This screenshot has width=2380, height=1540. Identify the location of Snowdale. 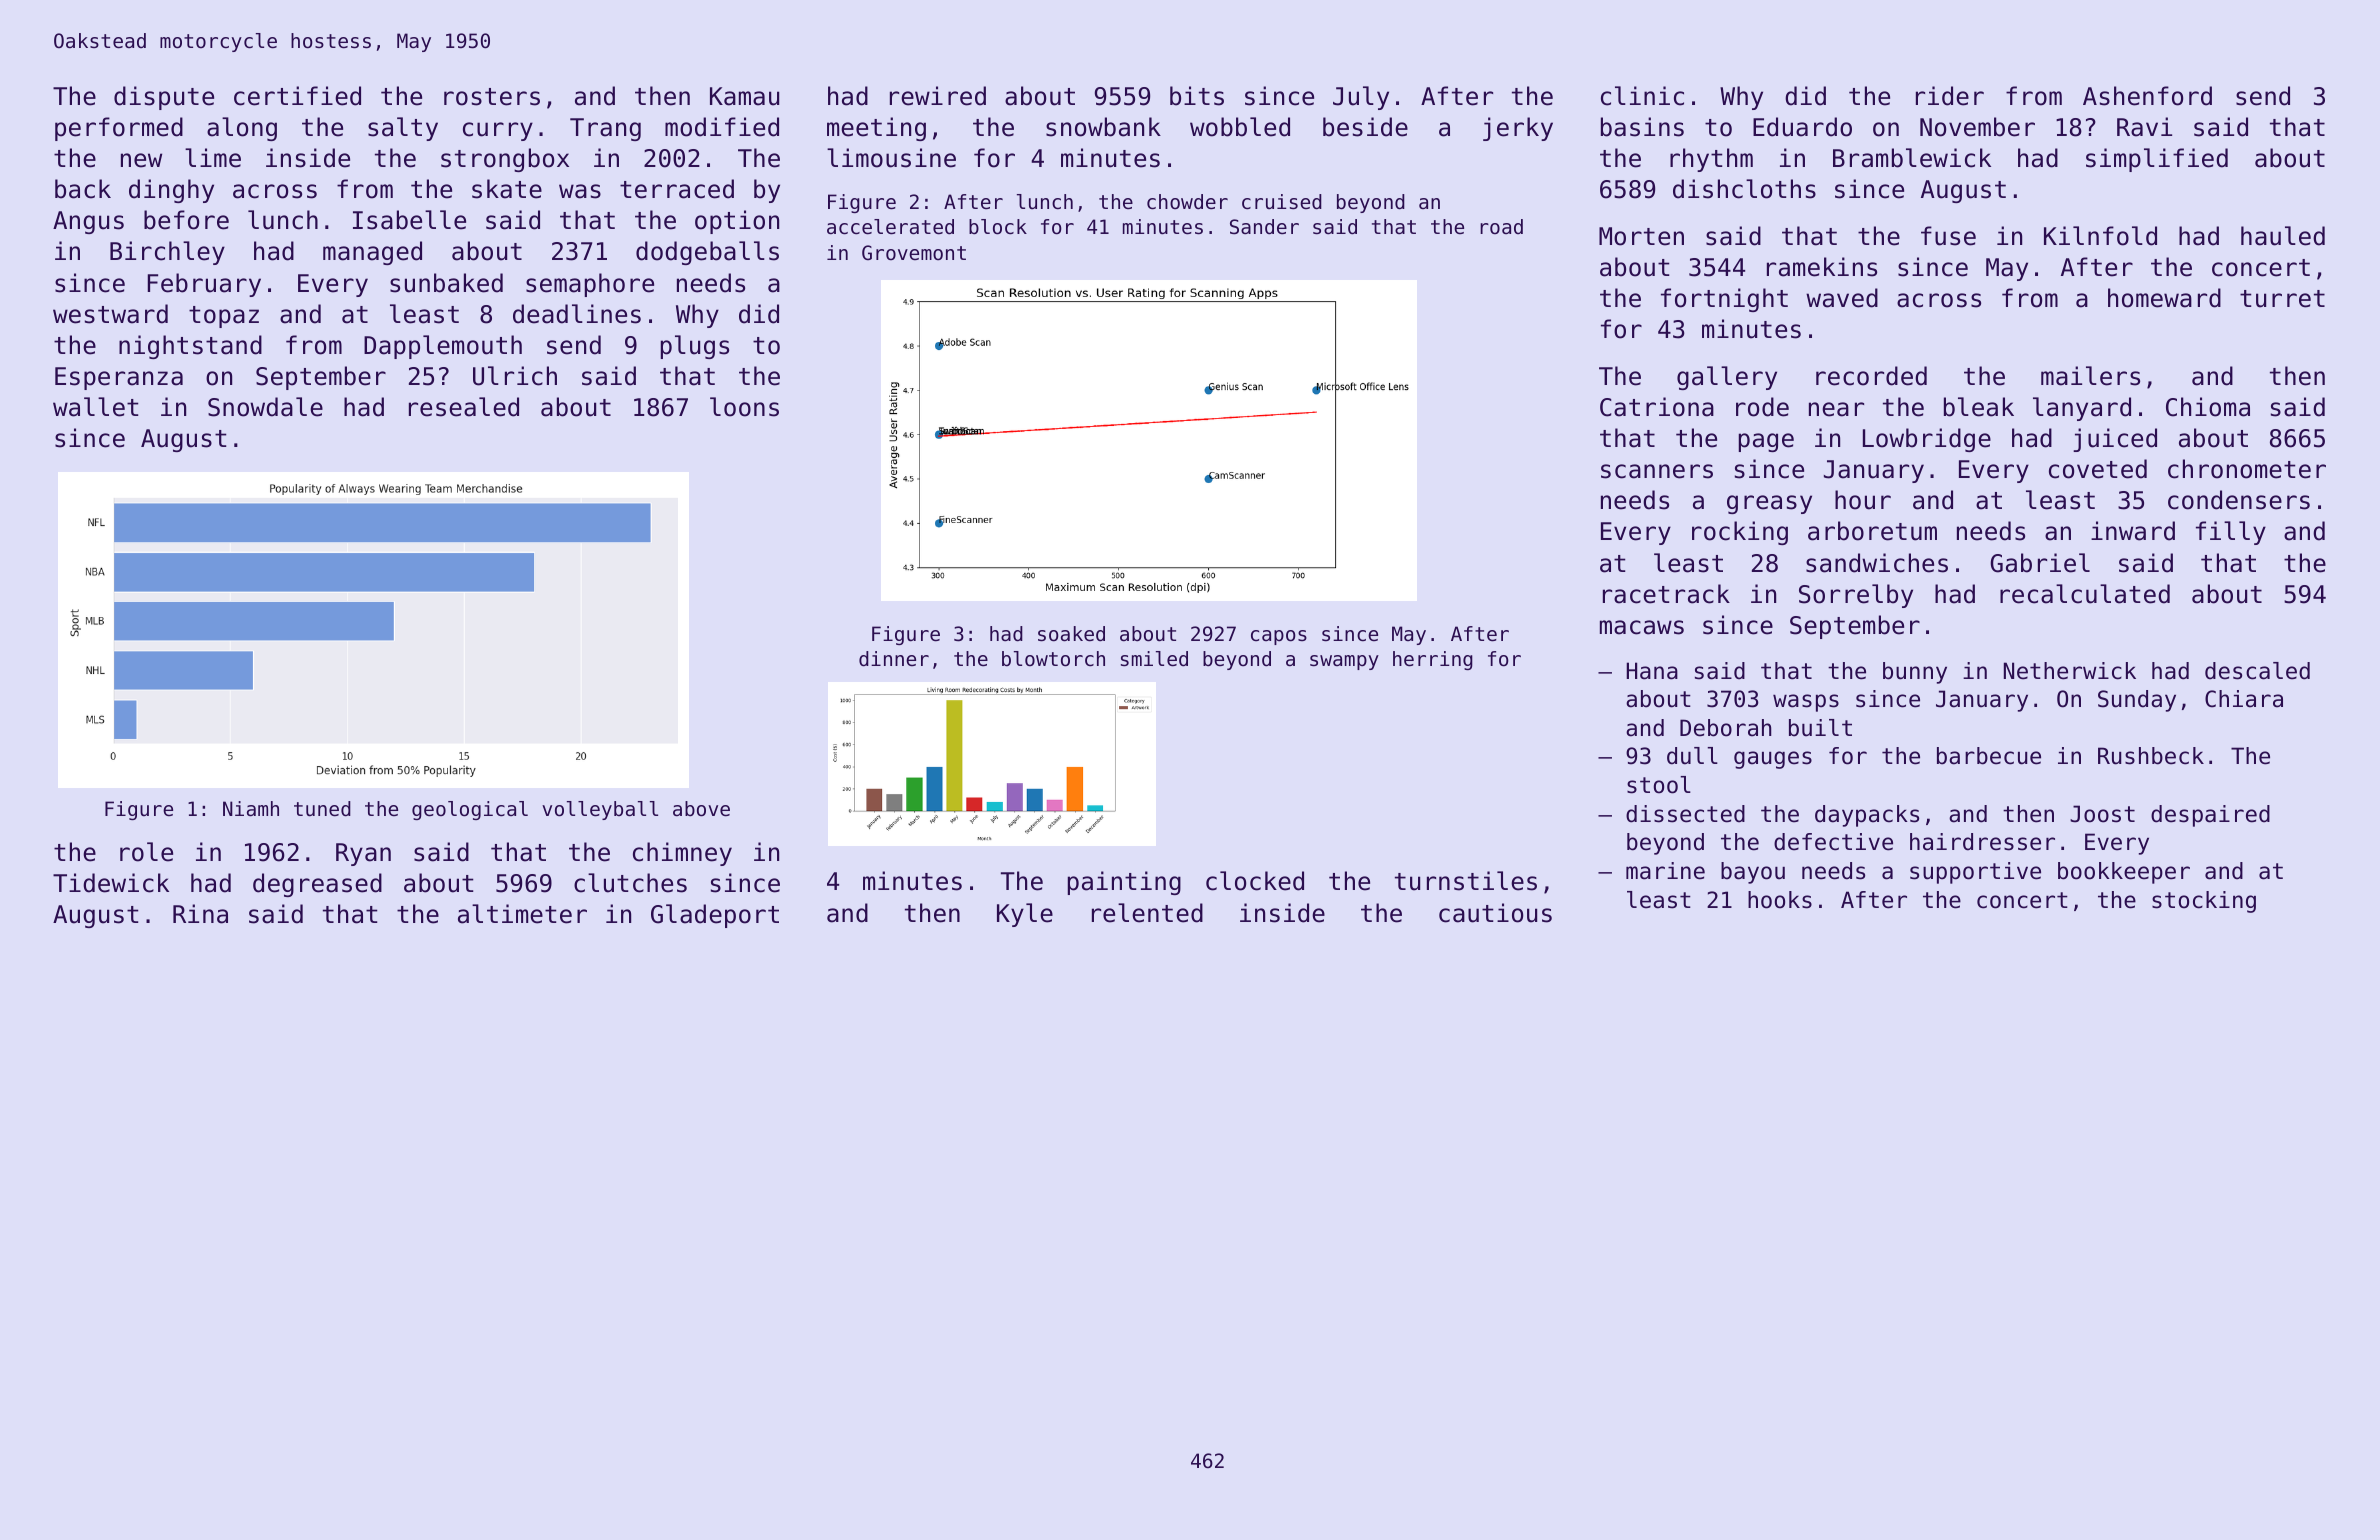
(265, 407).
